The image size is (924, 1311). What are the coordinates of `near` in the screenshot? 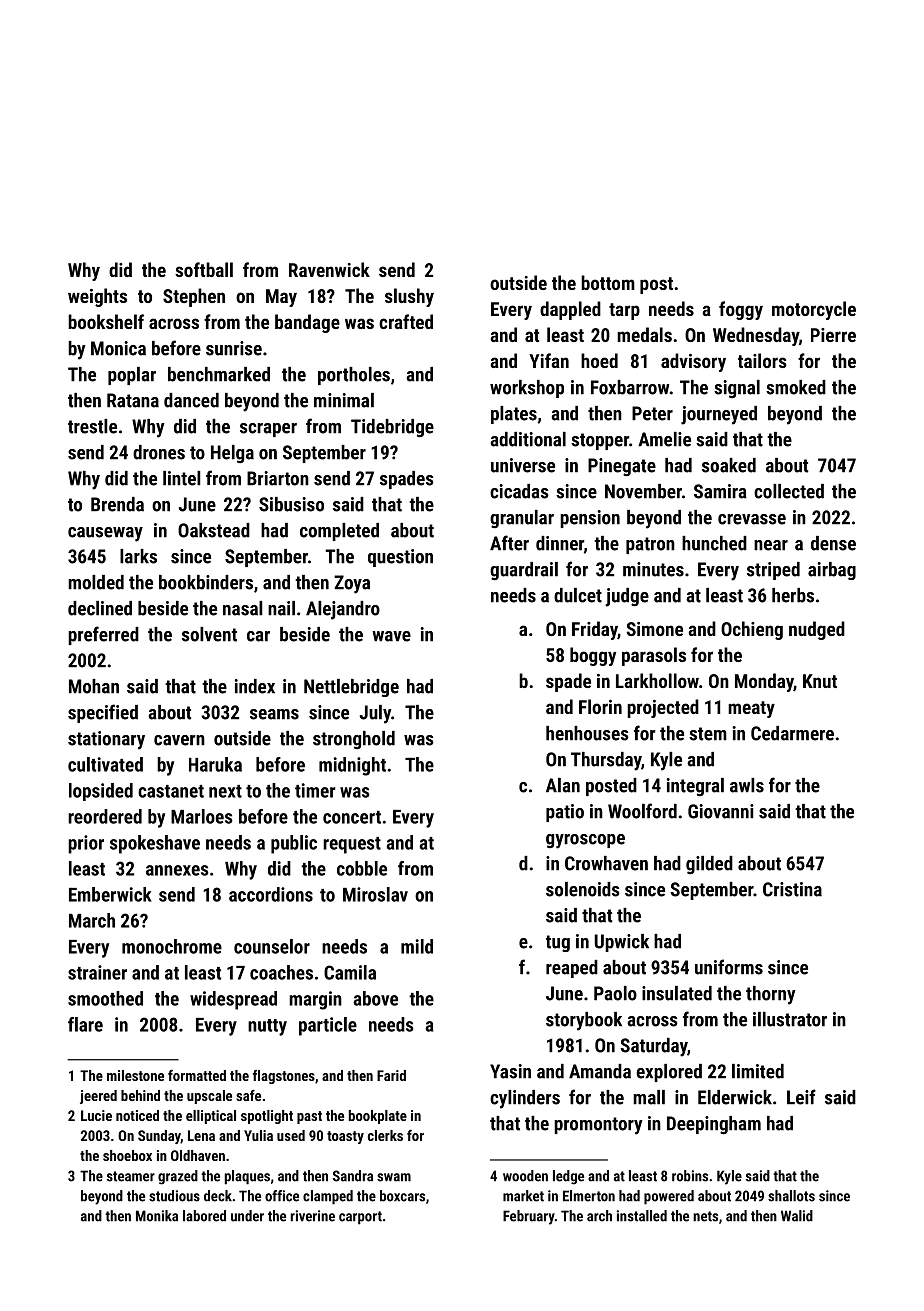 It's located at (771, 545).
